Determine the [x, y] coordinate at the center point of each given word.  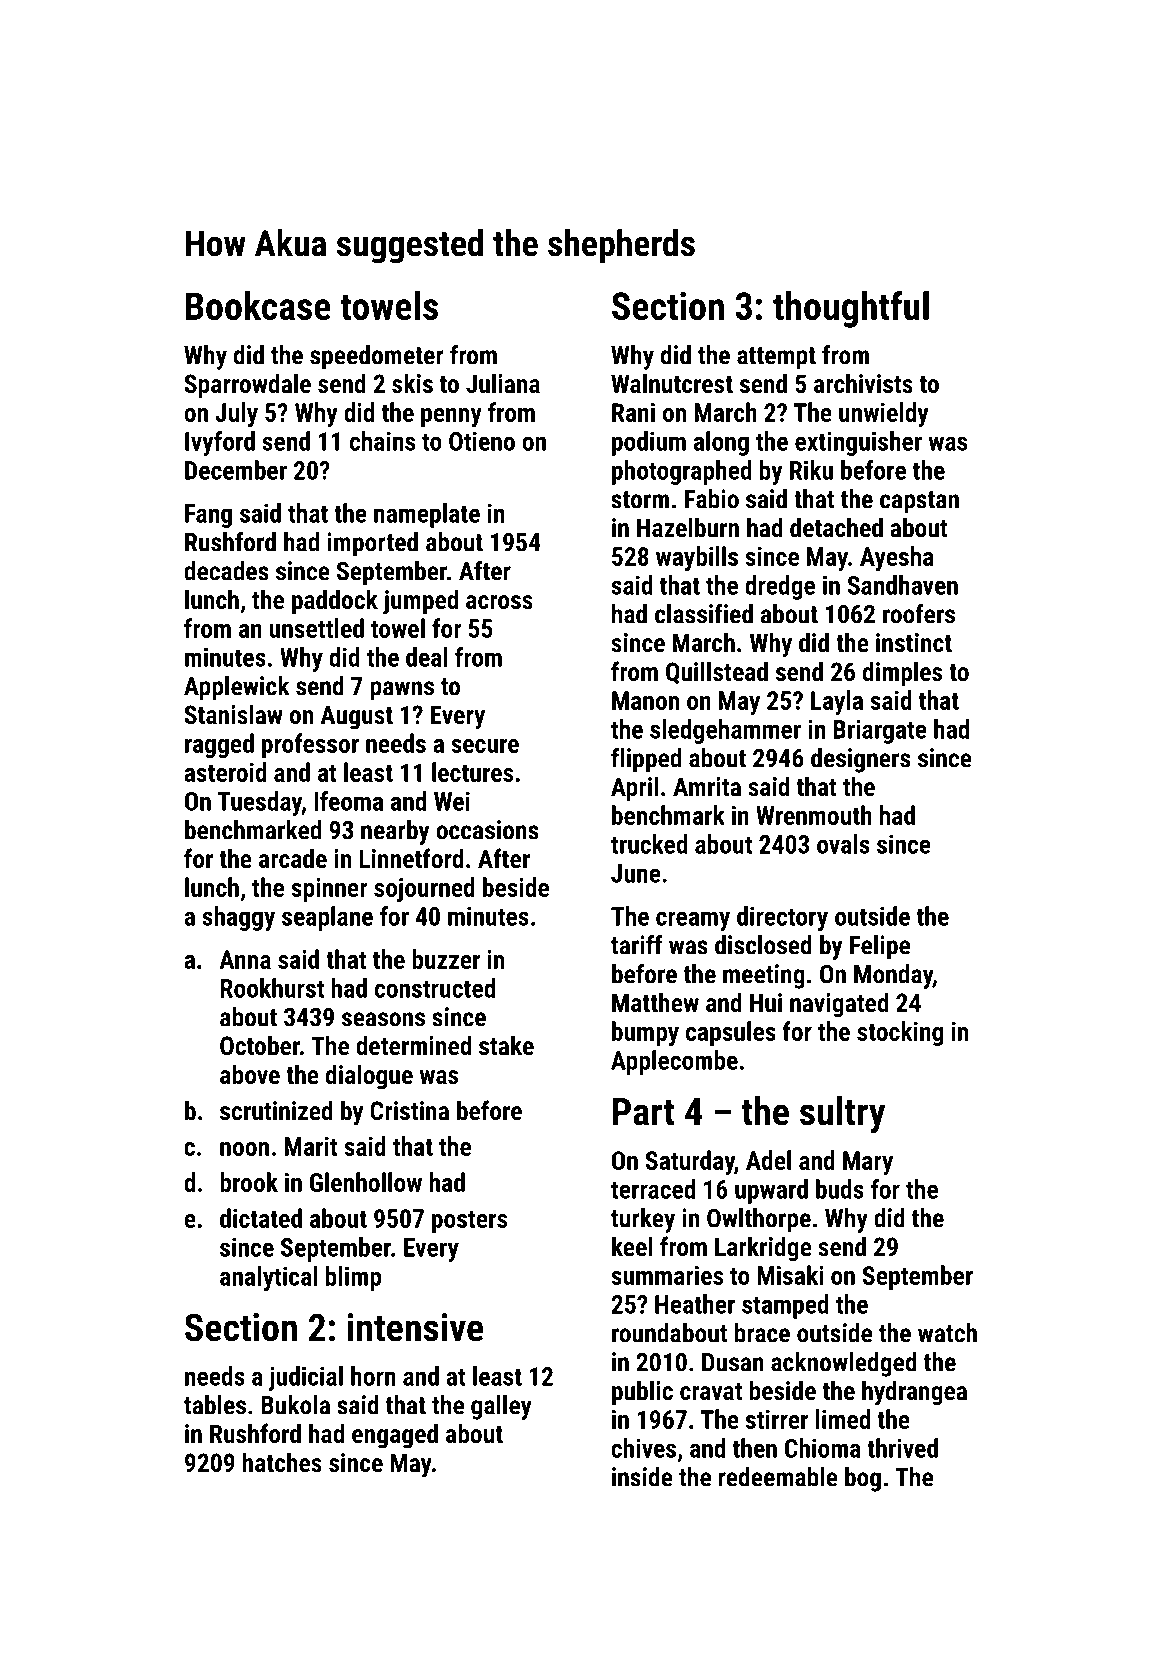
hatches [282, 1462]
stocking [900, 1033]
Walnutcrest [672, 383]
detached [836, 527]
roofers [919, 613]
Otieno [482, 441]
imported [372, 544]
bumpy [645, 1033]
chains [382, 441]
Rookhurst [272, 988]
